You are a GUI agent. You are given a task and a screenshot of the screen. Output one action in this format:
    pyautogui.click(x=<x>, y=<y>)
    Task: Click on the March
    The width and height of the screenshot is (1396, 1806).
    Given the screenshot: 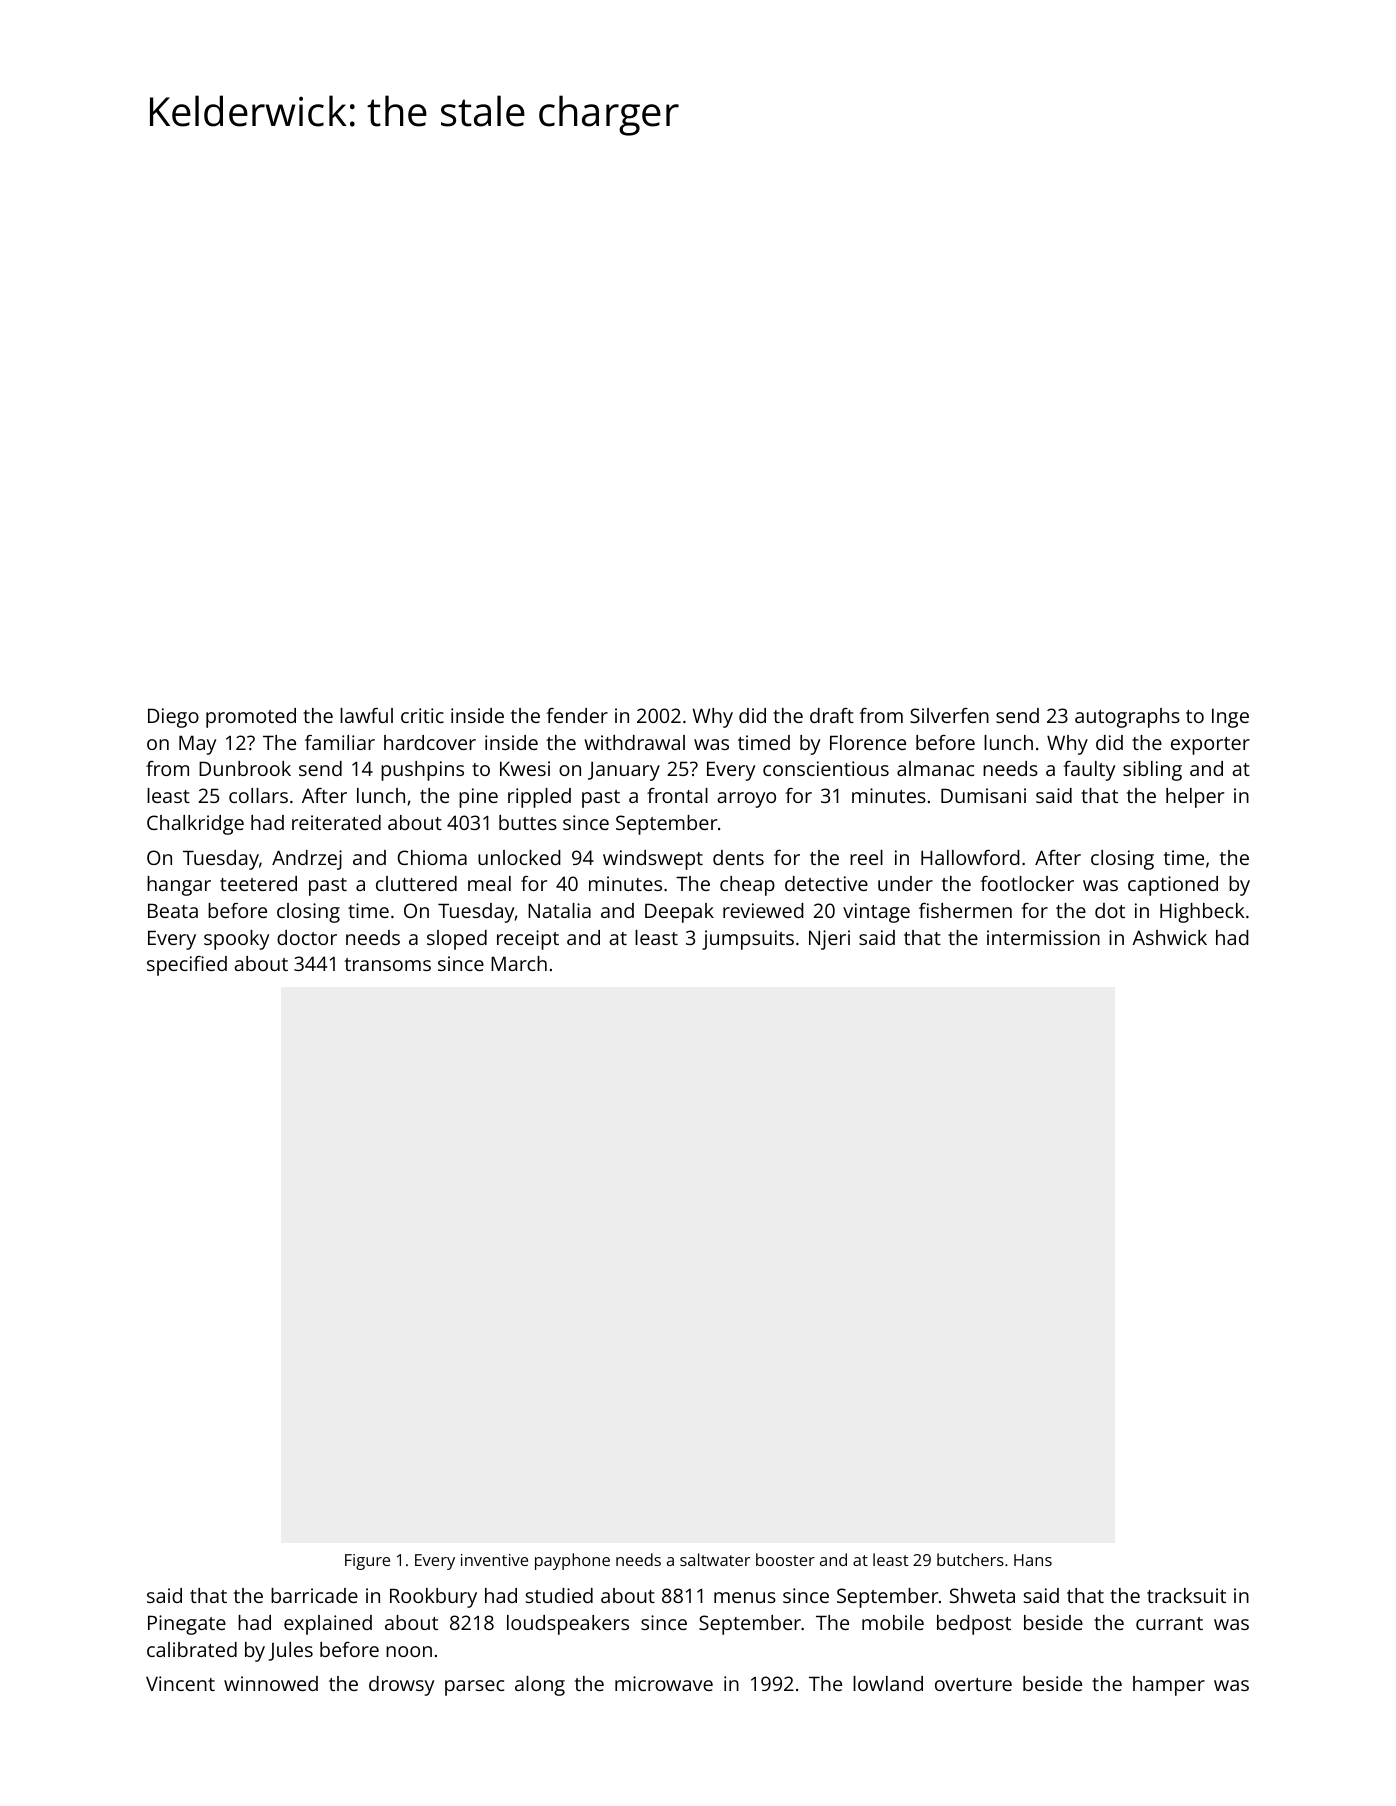 What is the action you would take?
    pyautogui.click(x=519, y=963)
